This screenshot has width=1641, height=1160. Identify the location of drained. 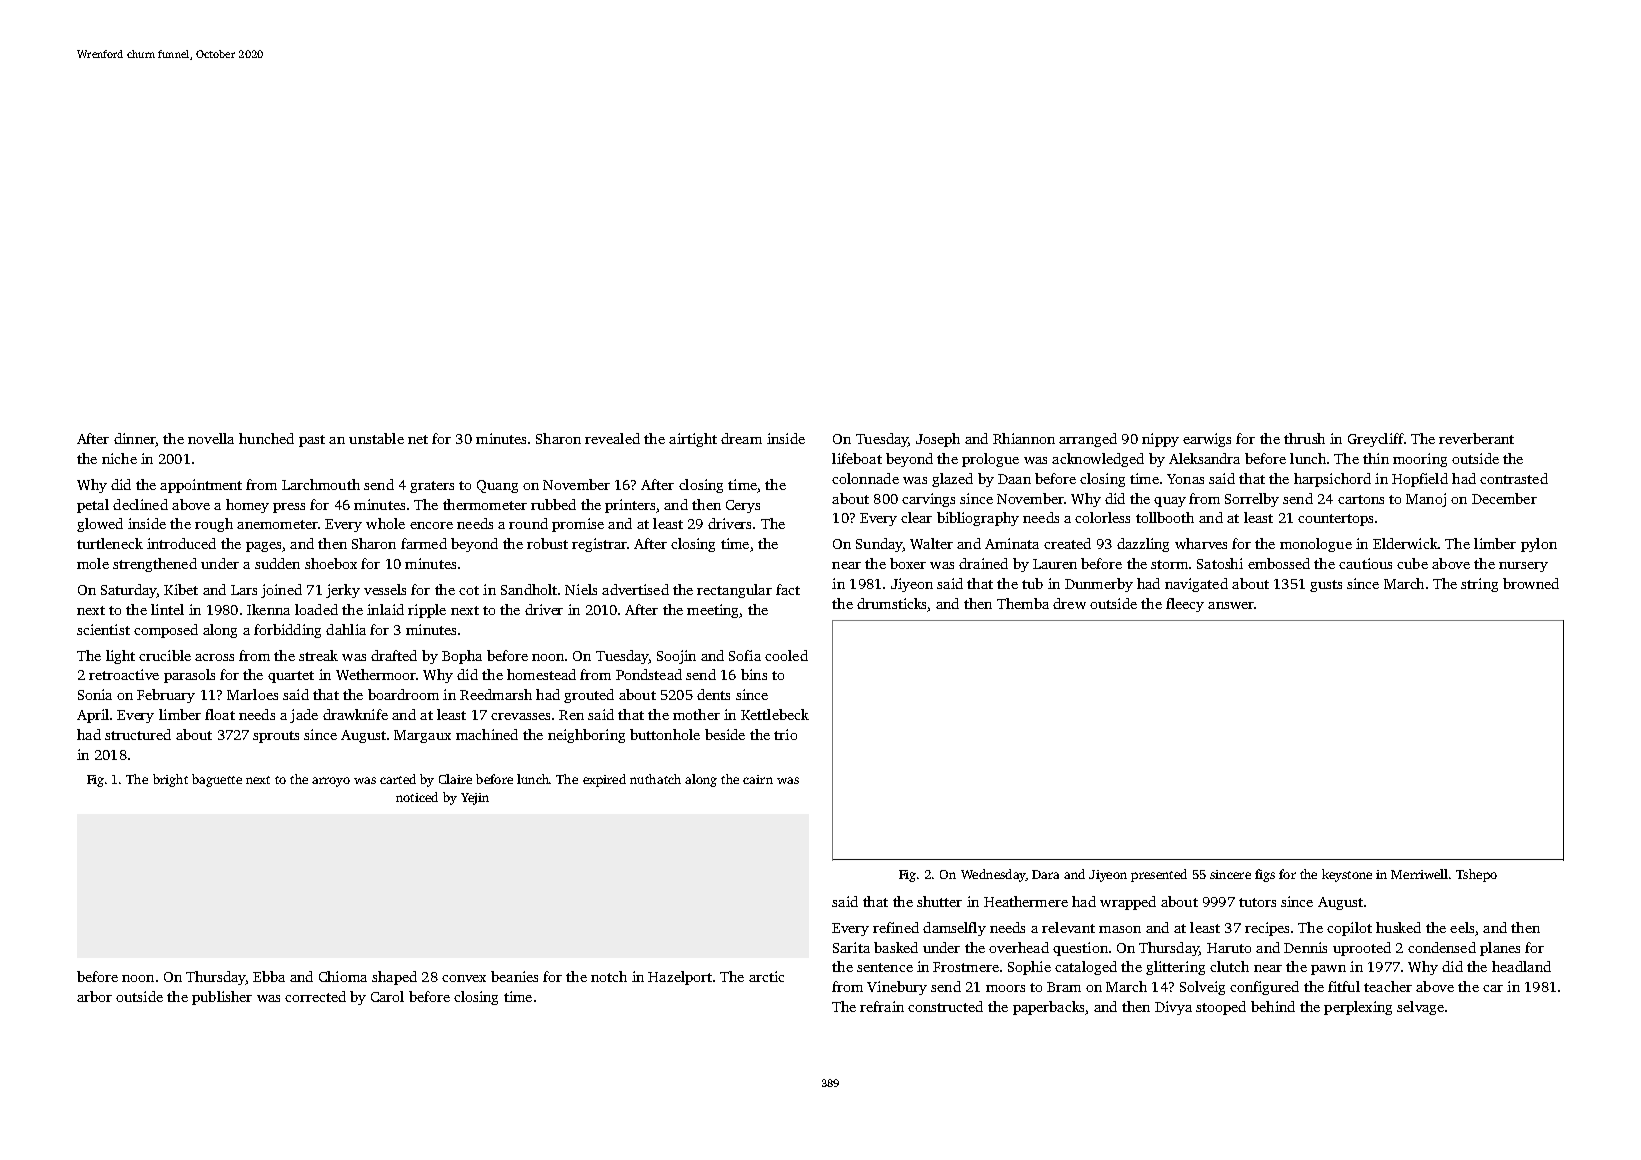
(983, 563).
